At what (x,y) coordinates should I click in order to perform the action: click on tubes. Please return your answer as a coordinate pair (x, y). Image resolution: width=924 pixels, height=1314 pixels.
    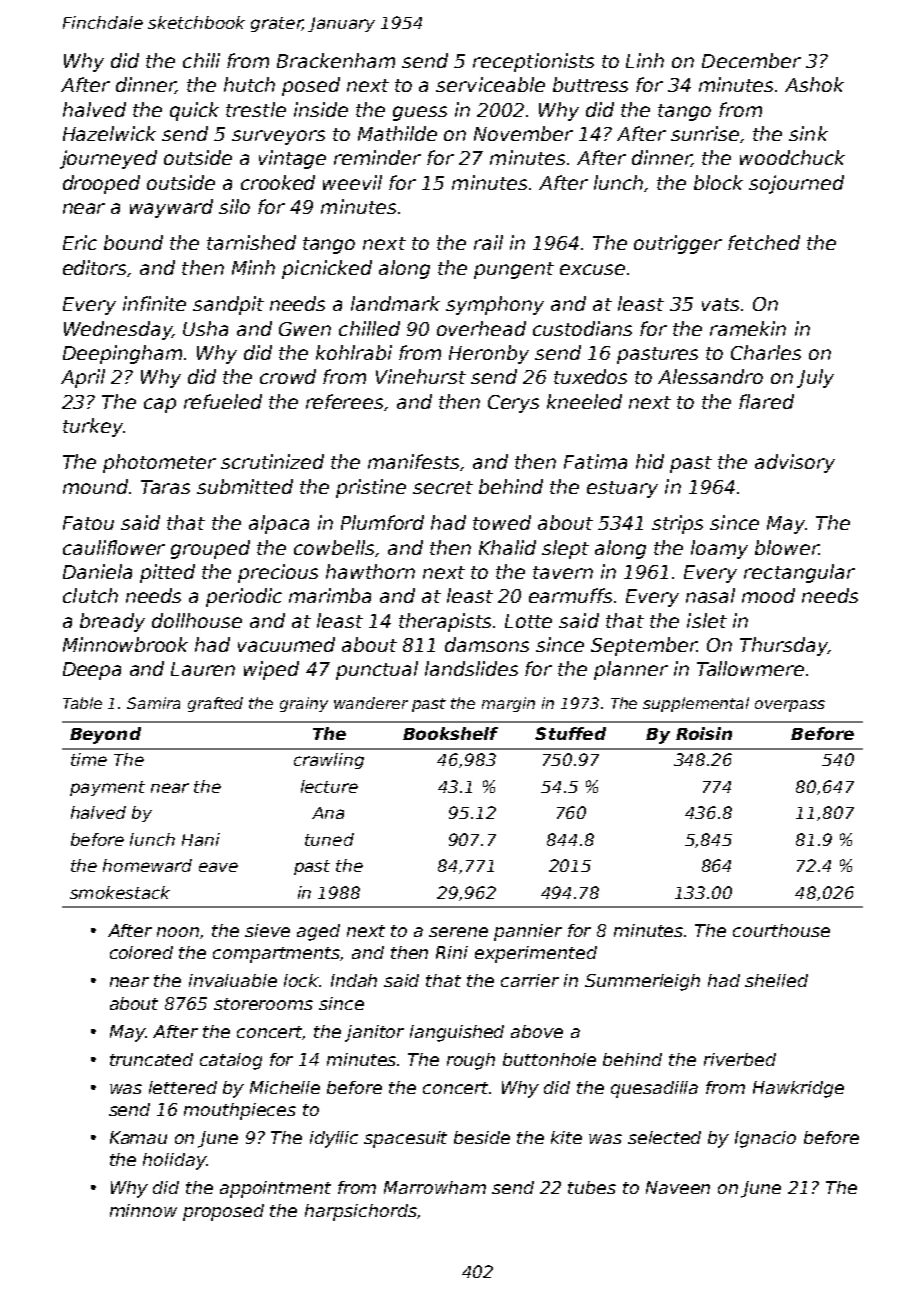
    Looking at the image, I should click on (592, 1187).
